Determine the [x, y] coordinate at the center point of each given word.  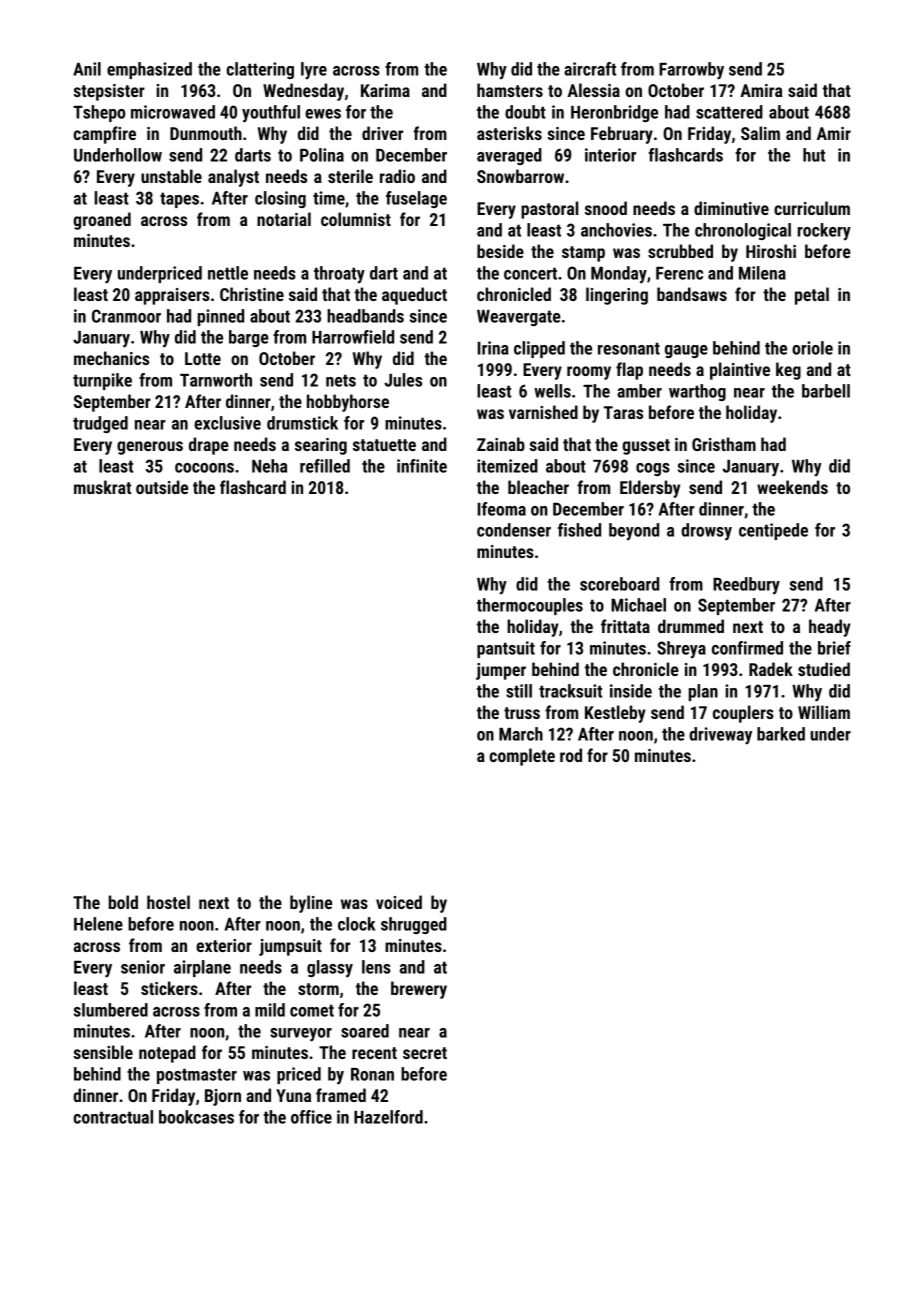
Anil [87, 69]
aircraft [590, 69]
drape [209, 446]
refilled [325, 466]
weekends [792, 487]
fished [579, 530]
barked [781, 734]
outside [162, 487]
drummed [691, 626]
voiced [399, 902]
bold [123, 902]
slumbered [111, 1010]
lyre [314, 71]
